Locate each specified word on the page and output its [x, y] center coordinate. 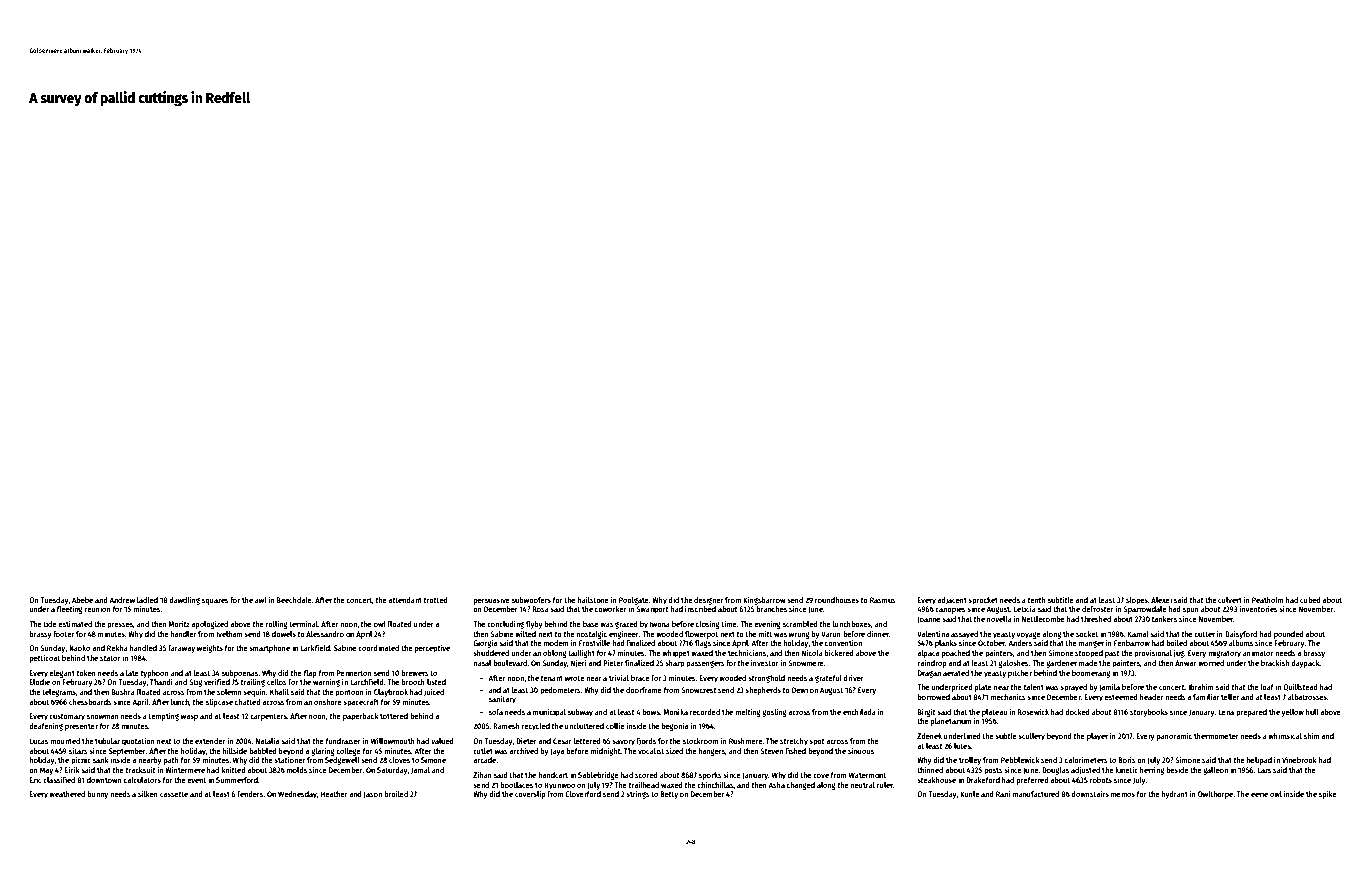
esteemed [1121, 697]
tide [50, 624]
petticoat [45, 658]
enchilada [859, 712]
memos [1123, 794]
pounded [1289, 635]
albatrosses [1307, 697]
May [46, 771]
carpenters [268, 717]
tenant [552, 678]
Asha [776, 785]
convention [843, 642]
